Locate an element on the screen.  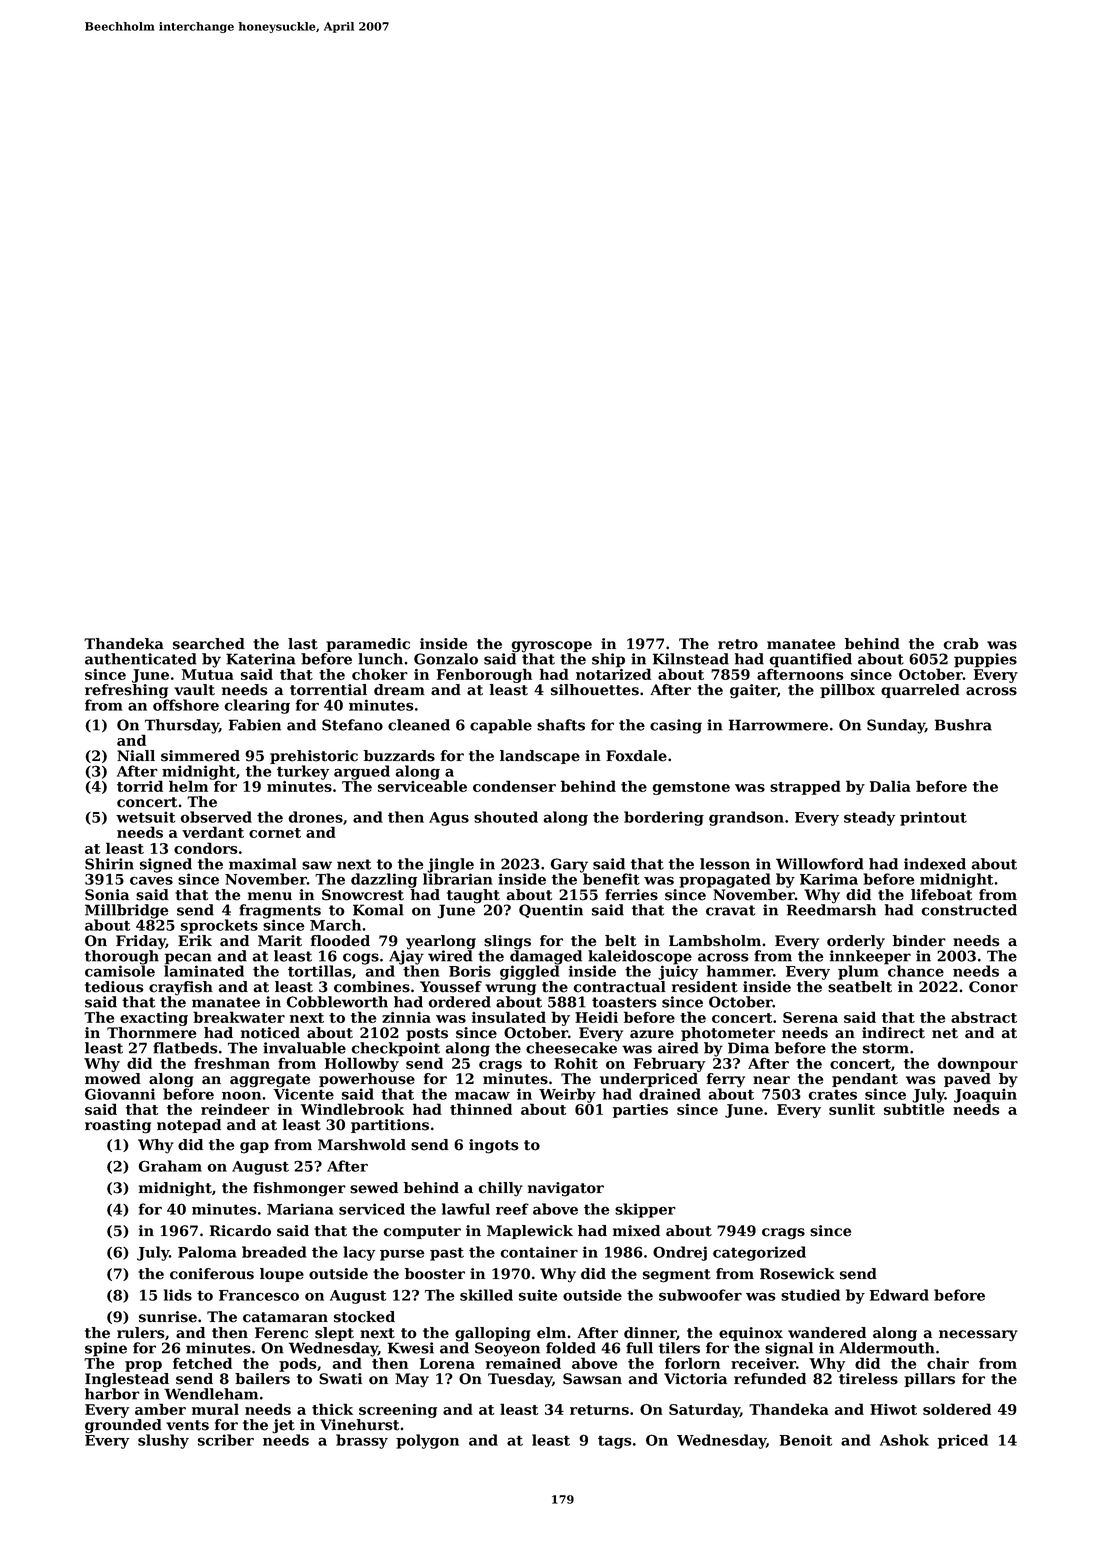
parties is located at coordinates (640, 1111).
